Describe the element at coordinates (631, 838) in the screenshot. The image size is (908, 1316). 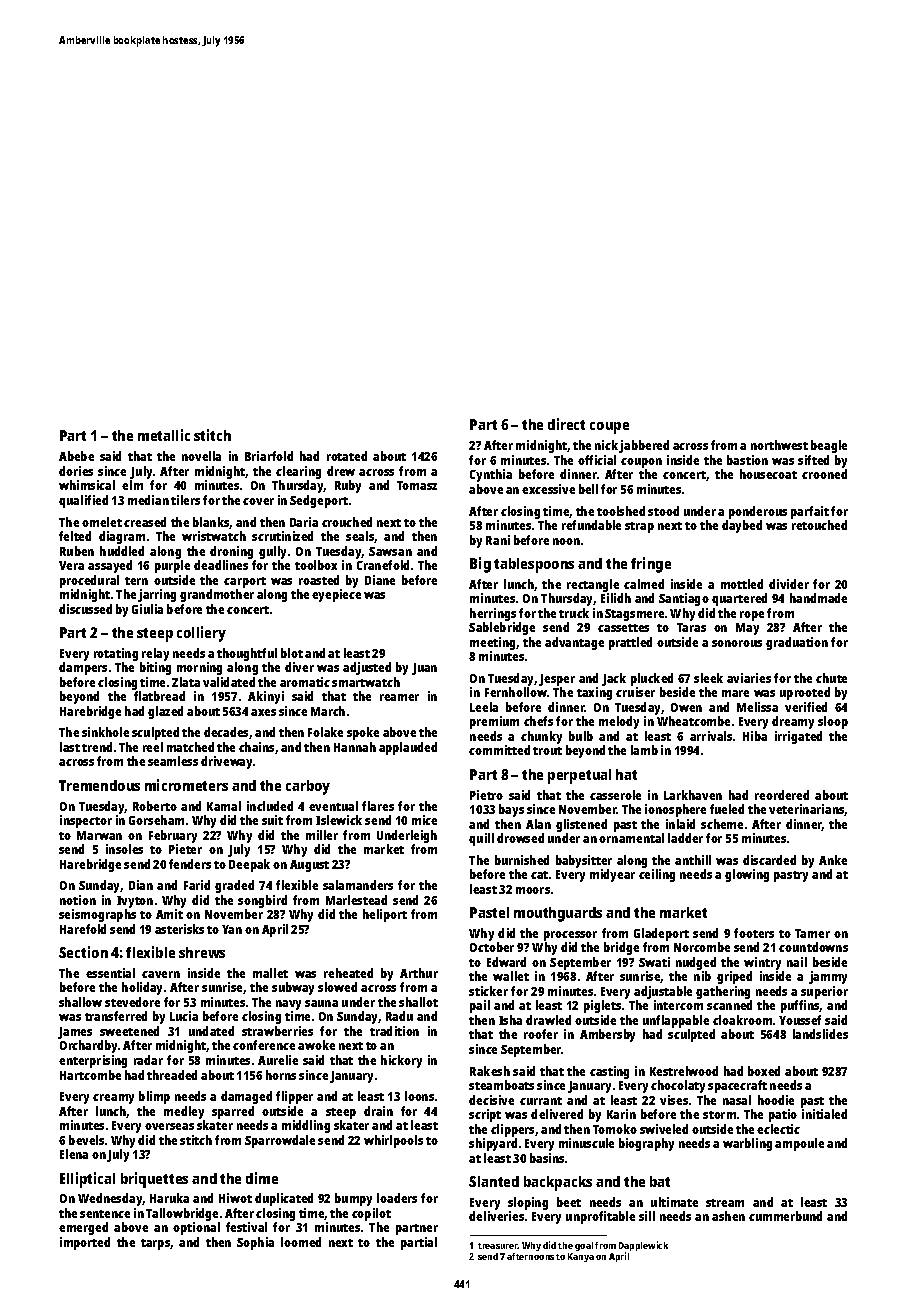
I see `ornamental` at that location.
